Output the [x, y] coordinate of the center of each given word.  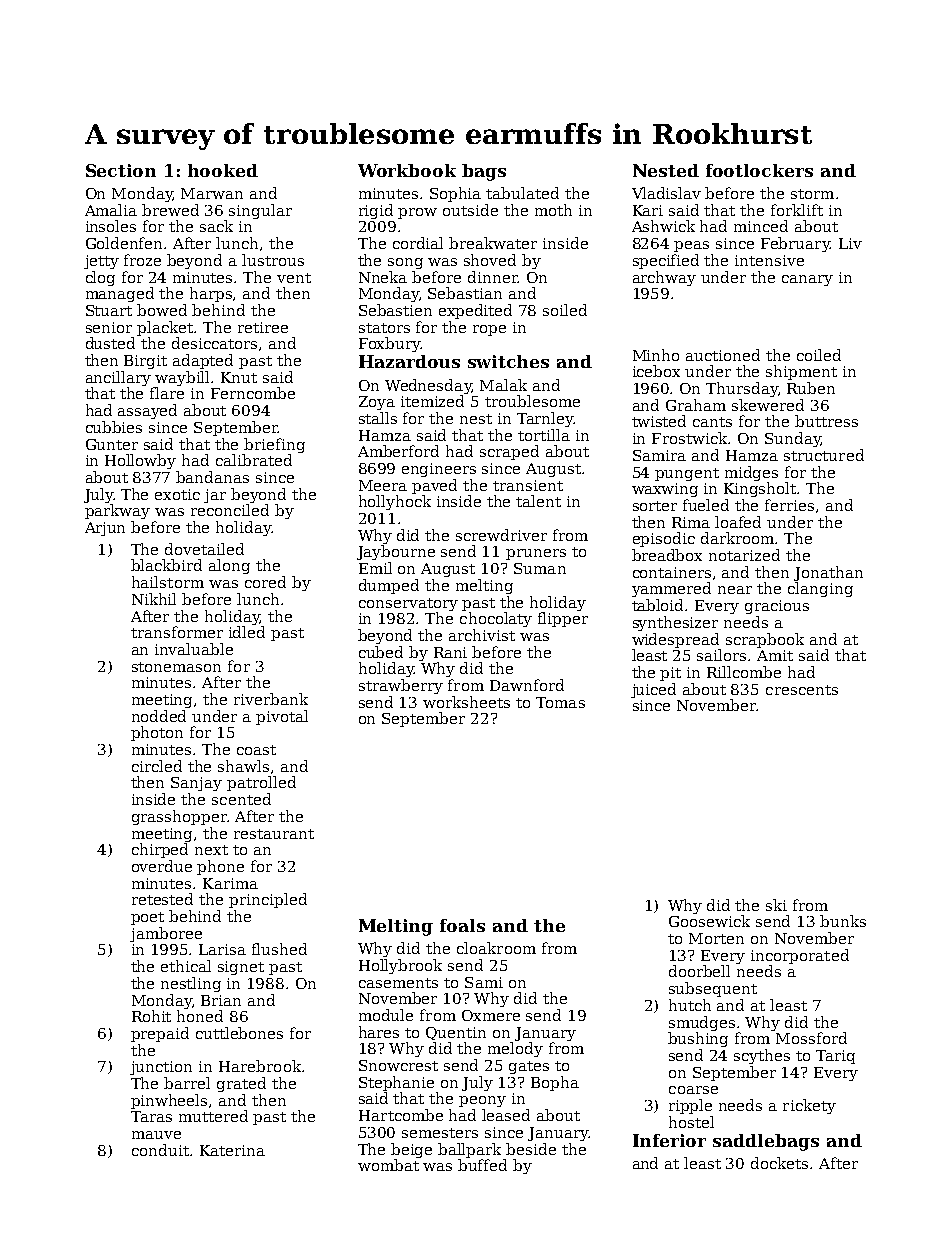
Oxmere [491, 1015]
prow [417, 213]
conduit [160, 1150]
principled [268, 900]
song [405, 263]
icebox [656, 371]
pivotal [282, 717]
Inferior [669, 1140]
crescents [802, 690]
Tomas [560, 702]
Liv [850, 243]
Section [121, 170]
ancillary [118, 378]
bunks [843, 921]
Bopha [555, 1083]
